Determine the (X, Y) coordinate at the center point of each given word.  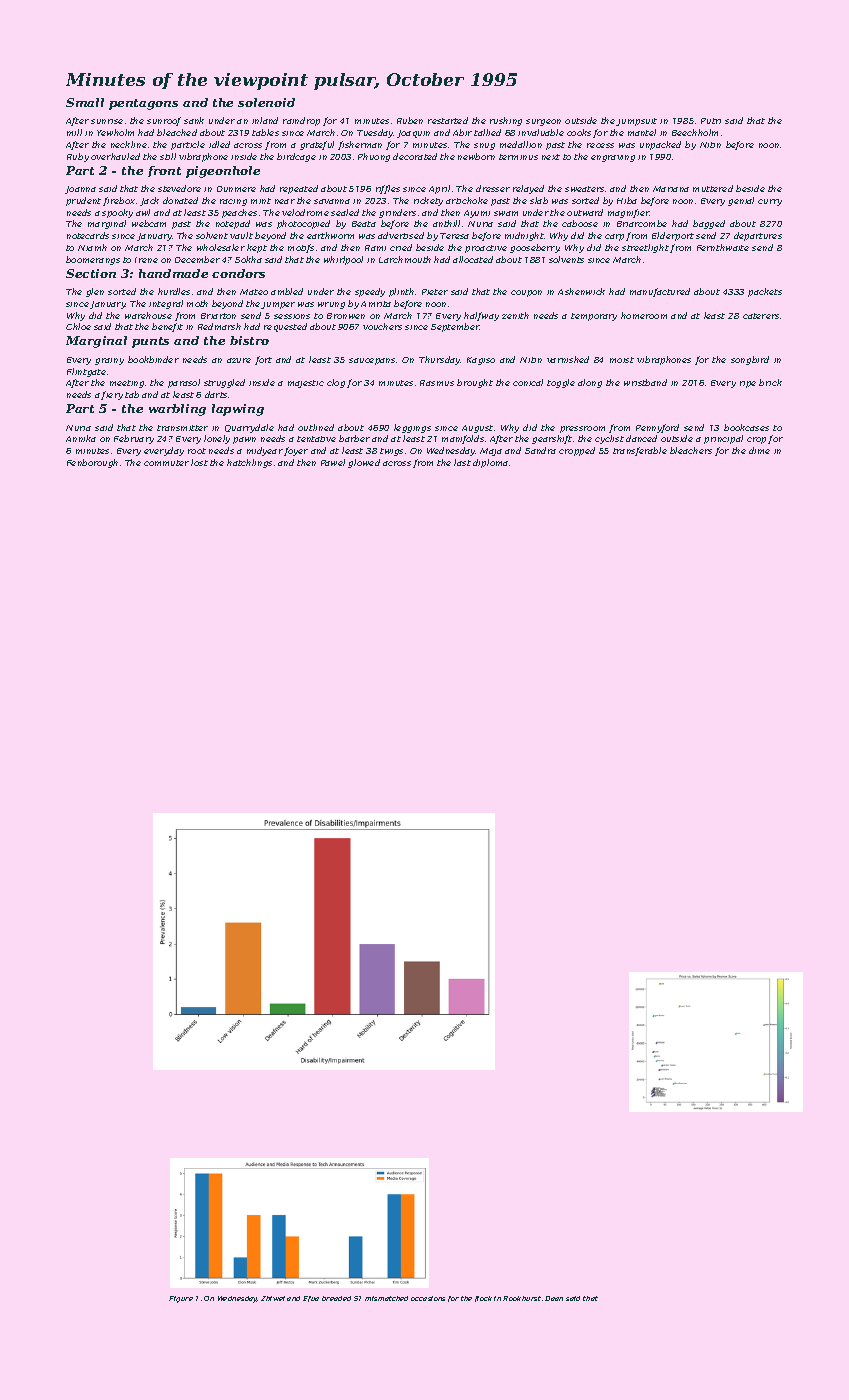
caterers (761, 316)
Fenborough (92, 463)
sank (194, 120)
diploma (490, 463)
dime (759, 450)
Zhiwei (273, 1298)
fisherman (360, 145)
